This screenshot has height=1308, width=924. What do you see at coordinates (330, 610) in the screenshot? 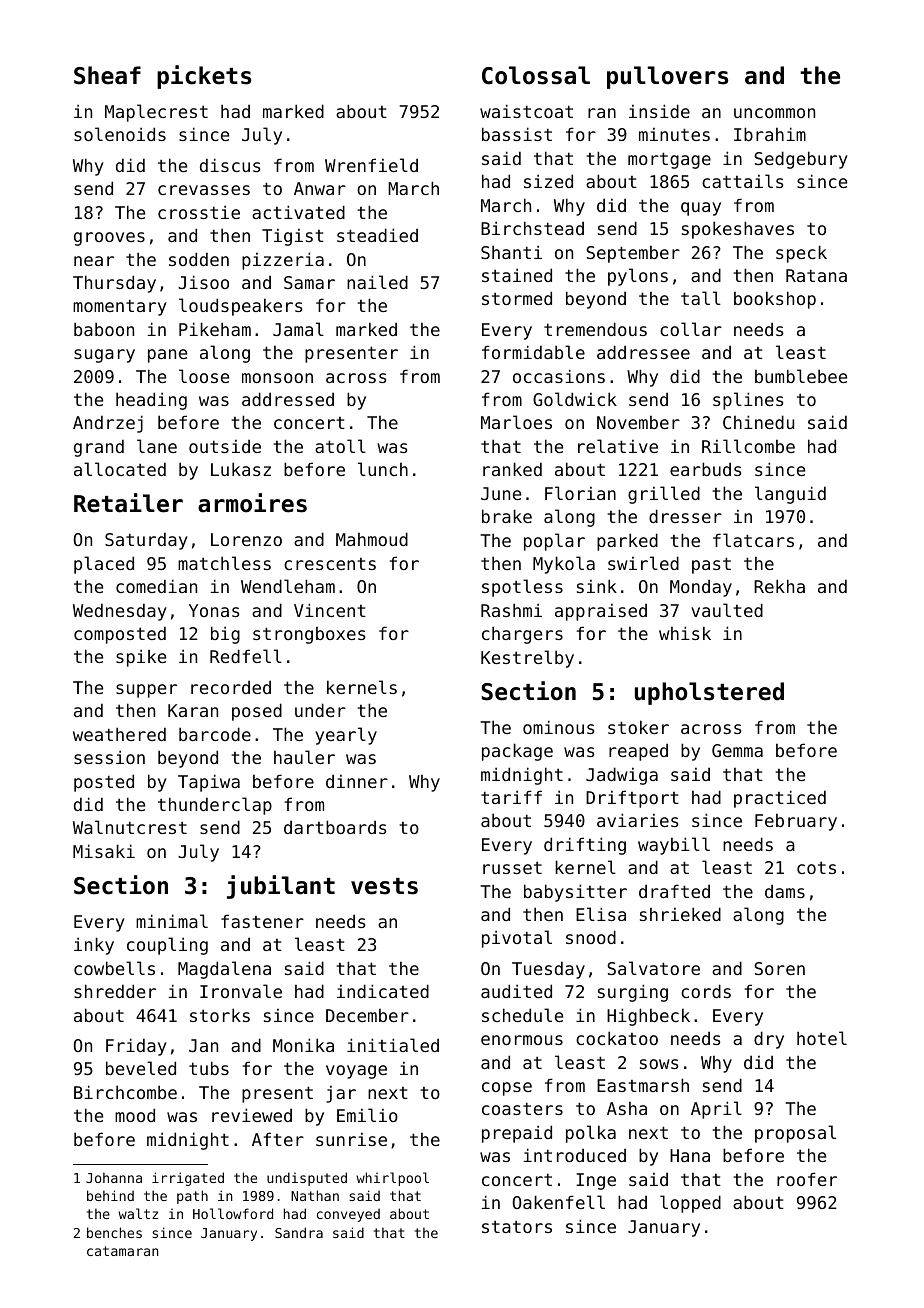
I see `Vincent` at bounding box center [330, 610].
